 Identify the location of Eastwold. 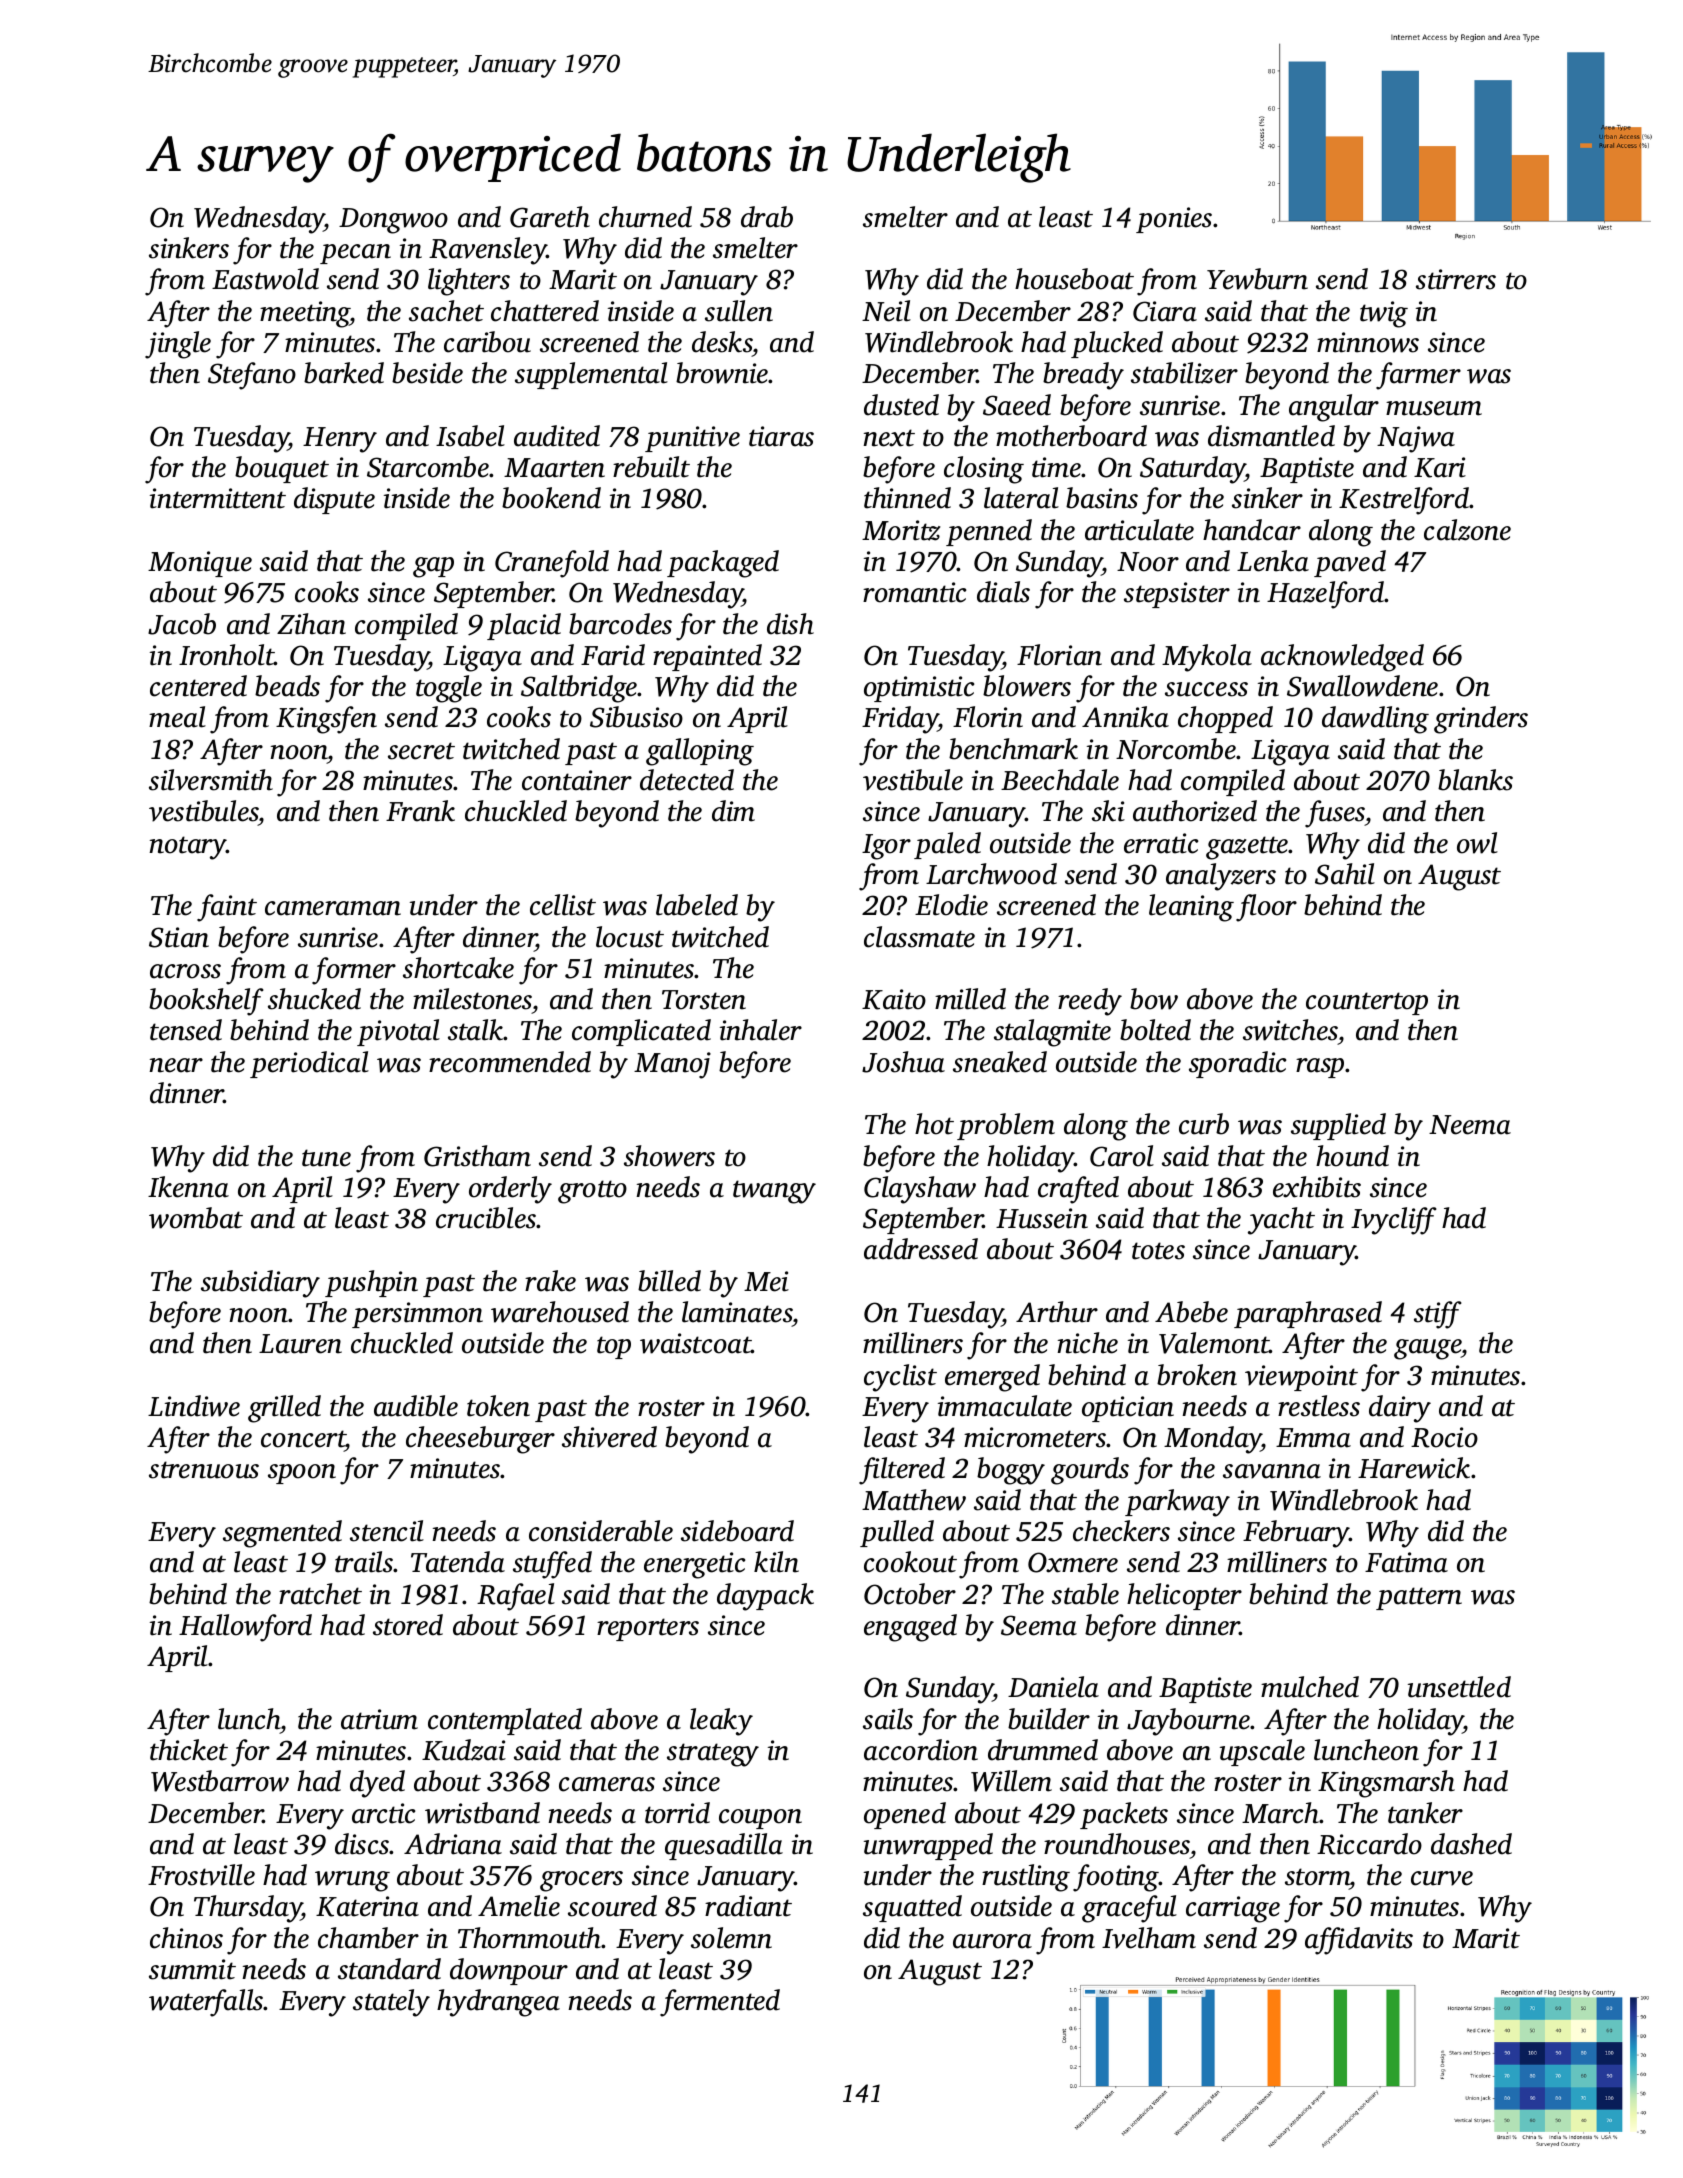
(265, 279).
